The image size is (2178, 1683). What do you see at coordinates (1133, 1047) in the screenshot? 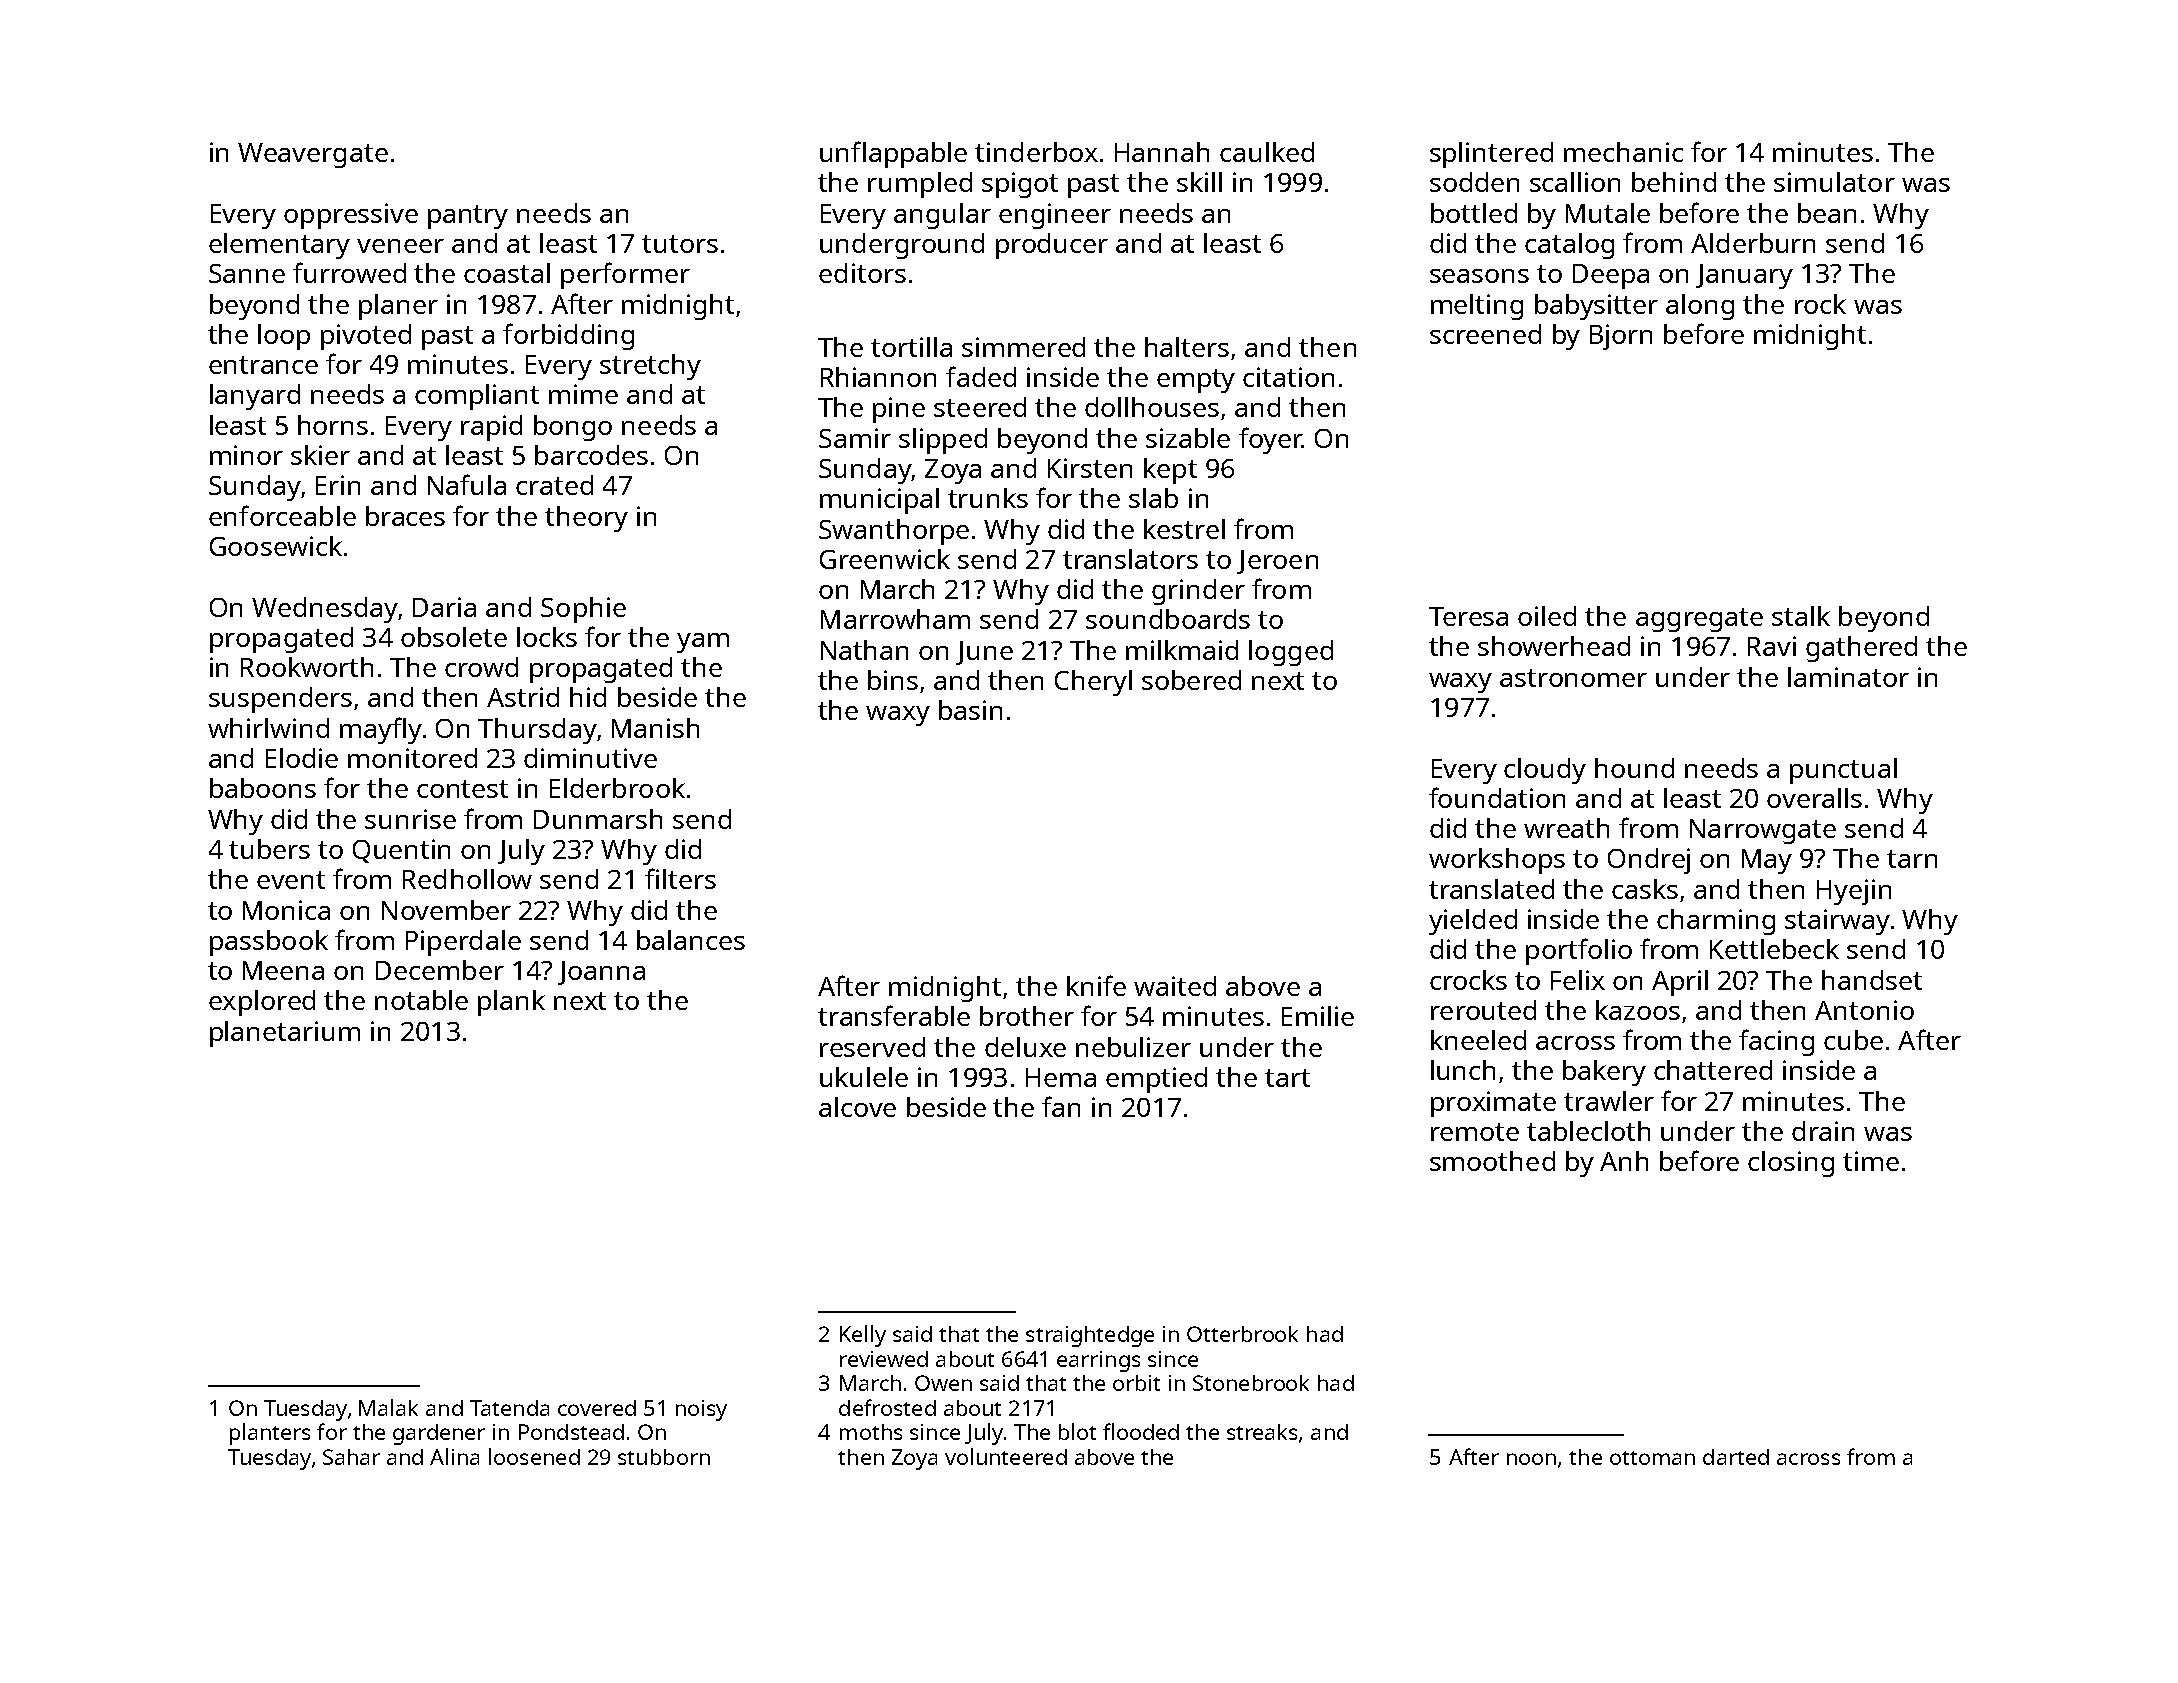
I see `nebulizer` at bounding box center [1133, 1047].
